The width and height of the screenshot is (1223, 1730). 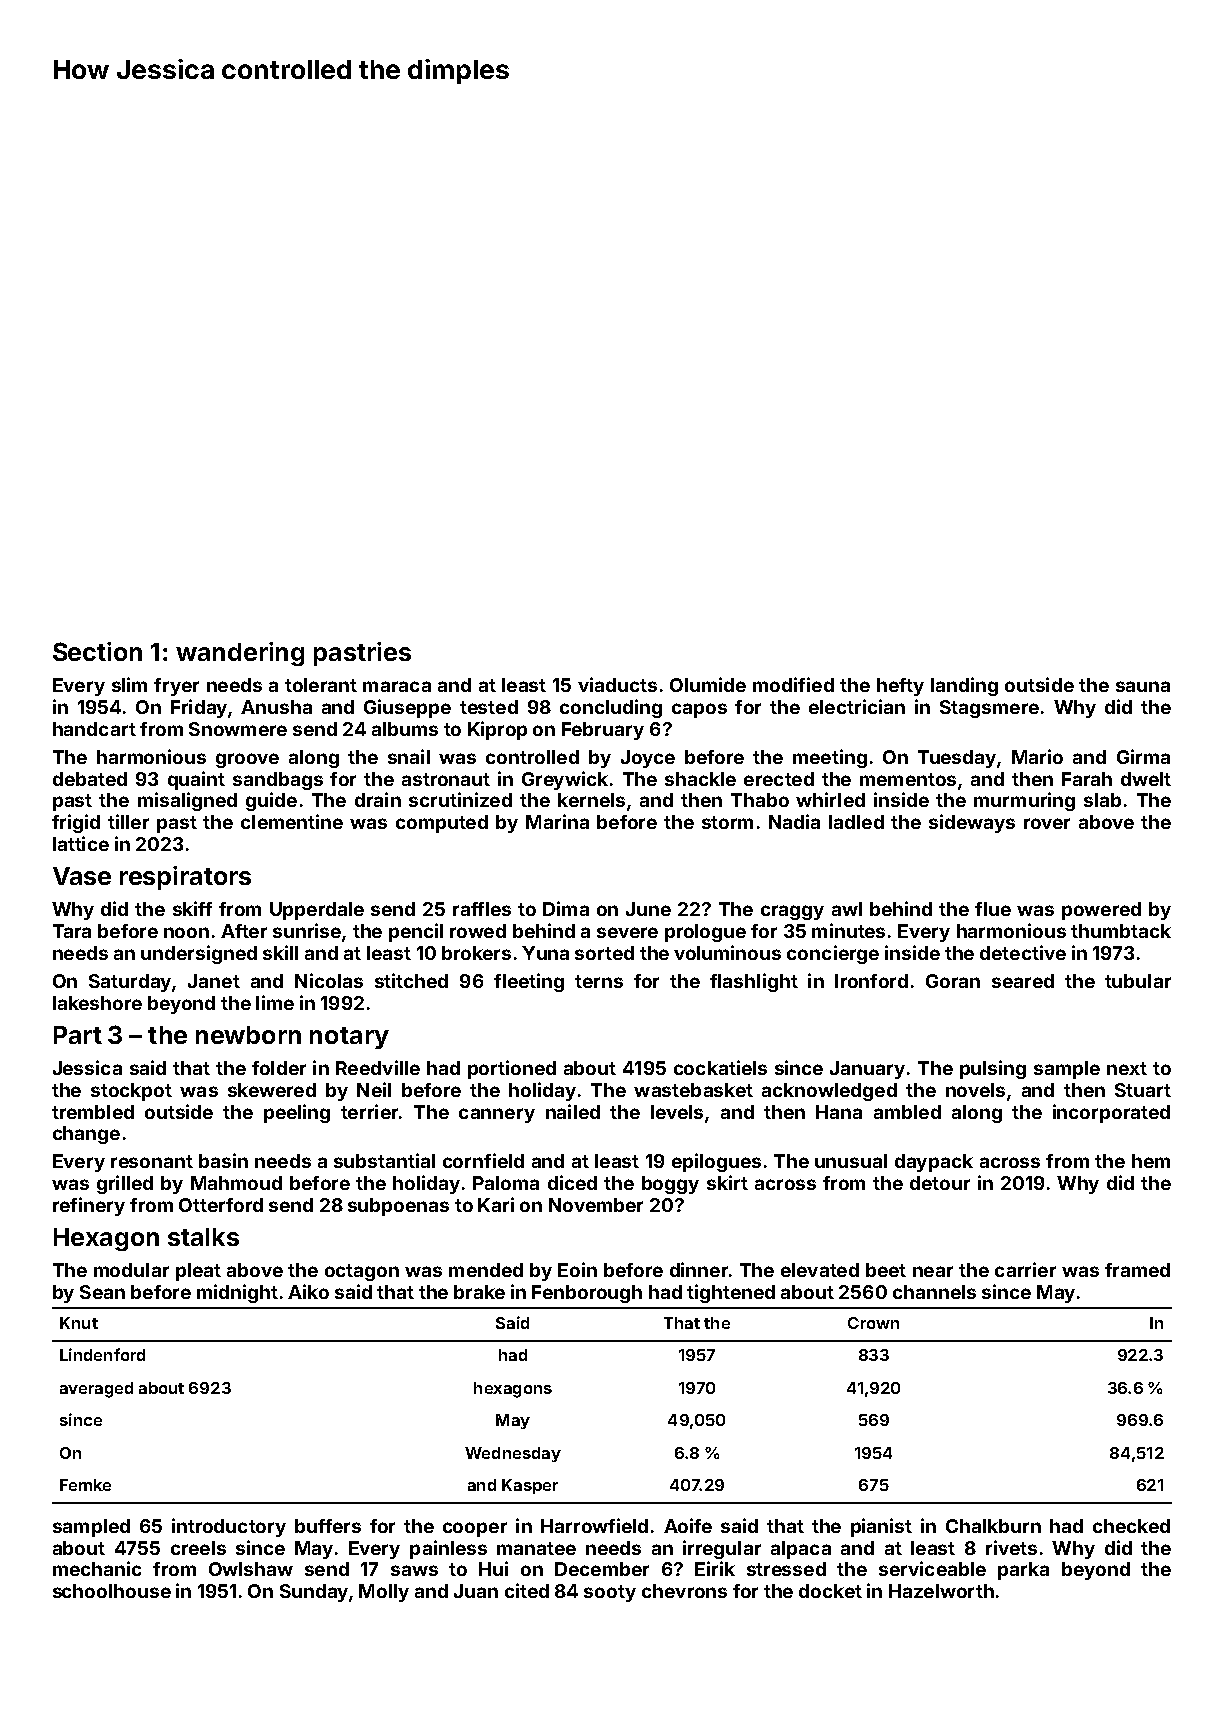 I want to click on Molly, so click(x=384, y=1593).
